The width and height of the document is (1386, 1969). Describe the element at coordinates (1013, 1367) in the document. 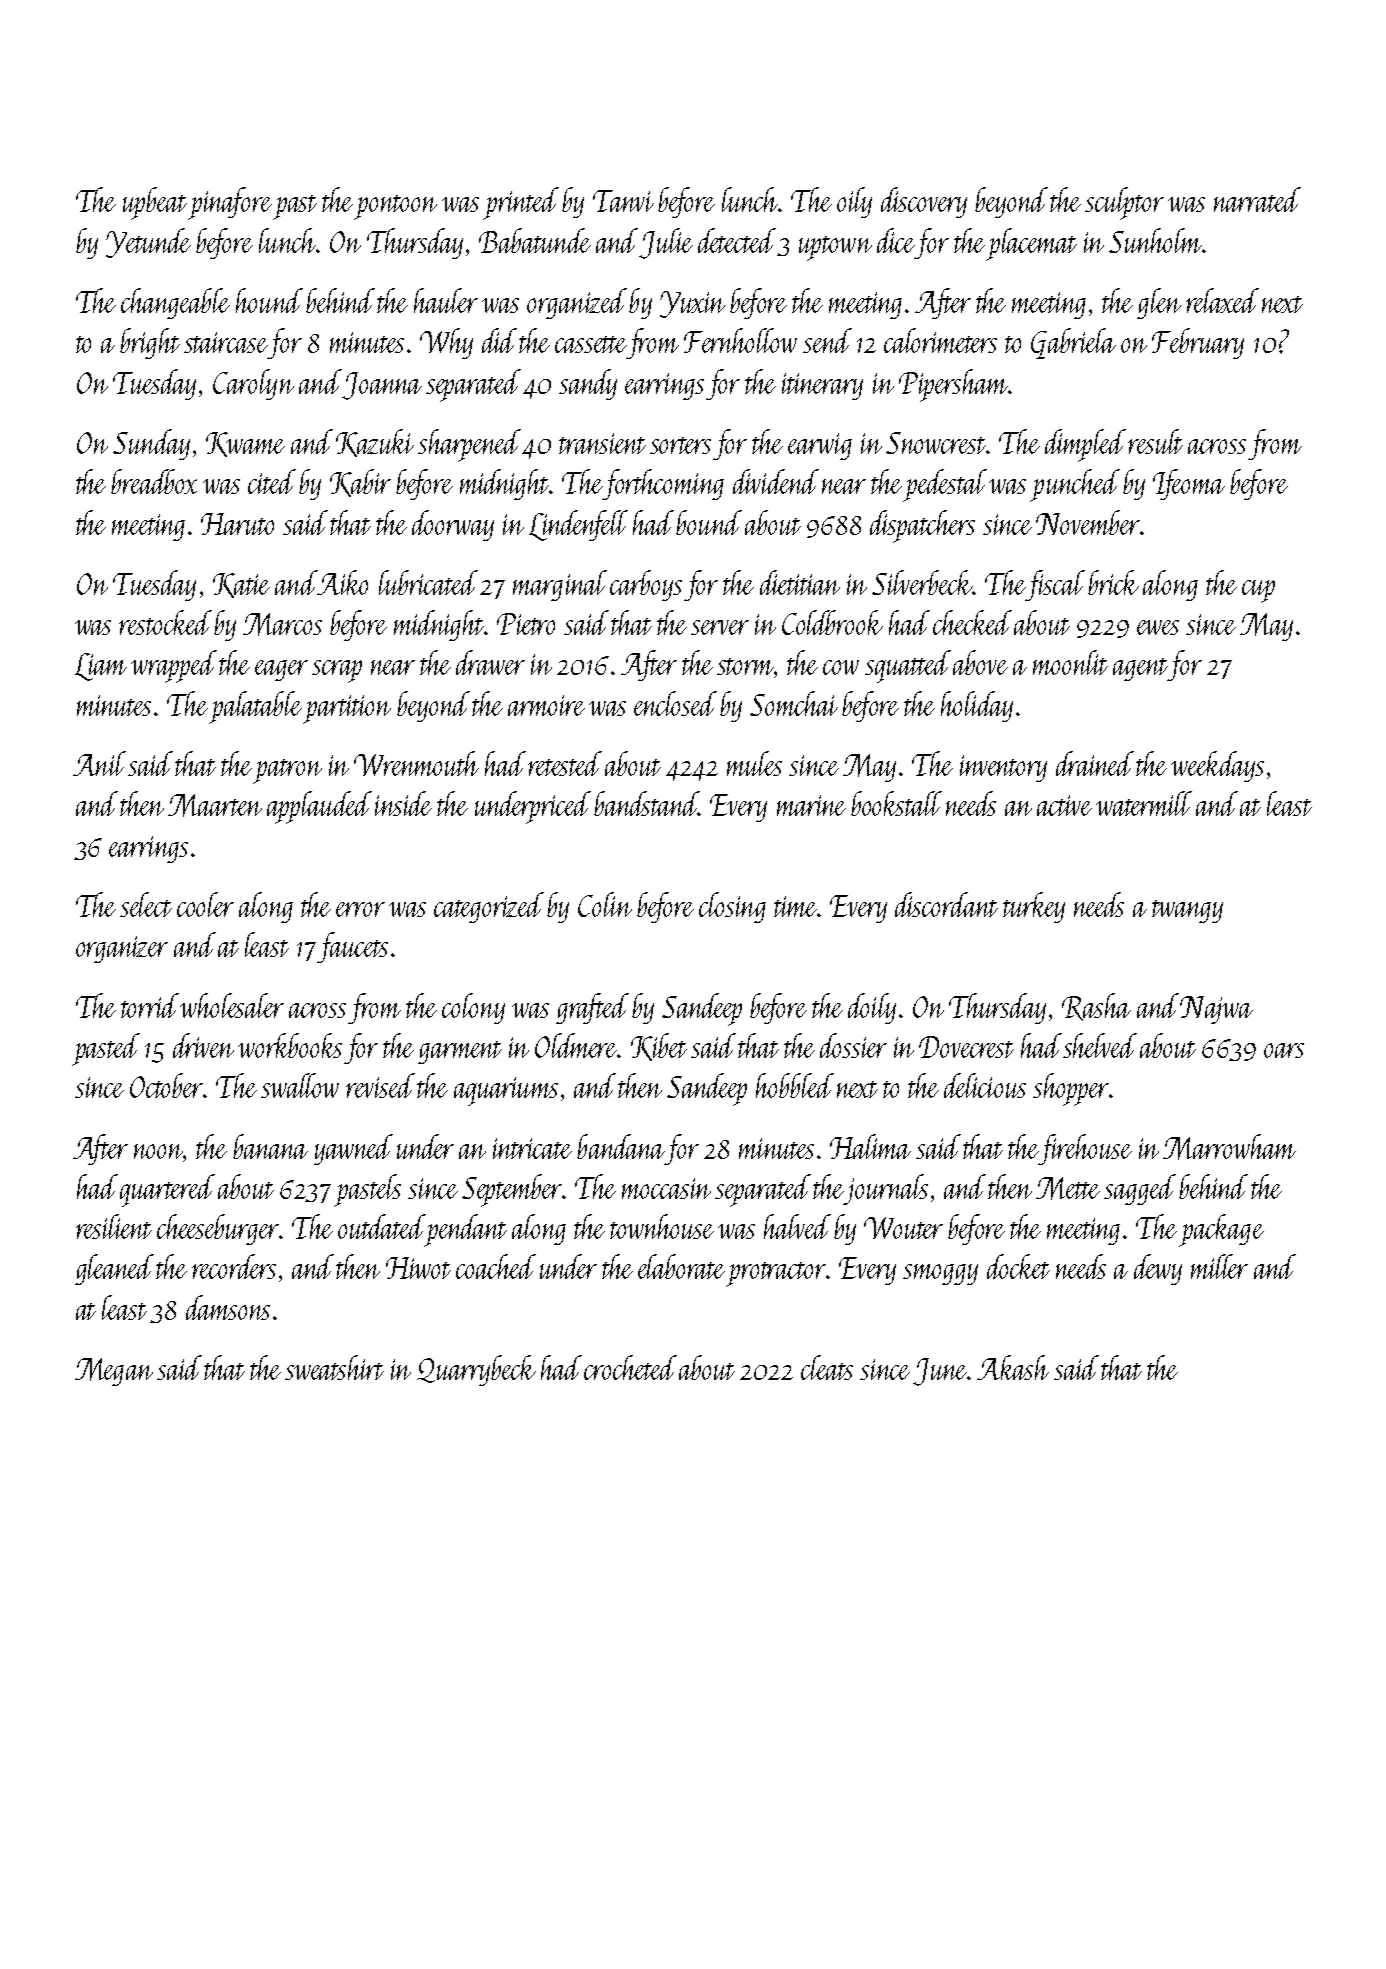

I see `Akash` at that location.
